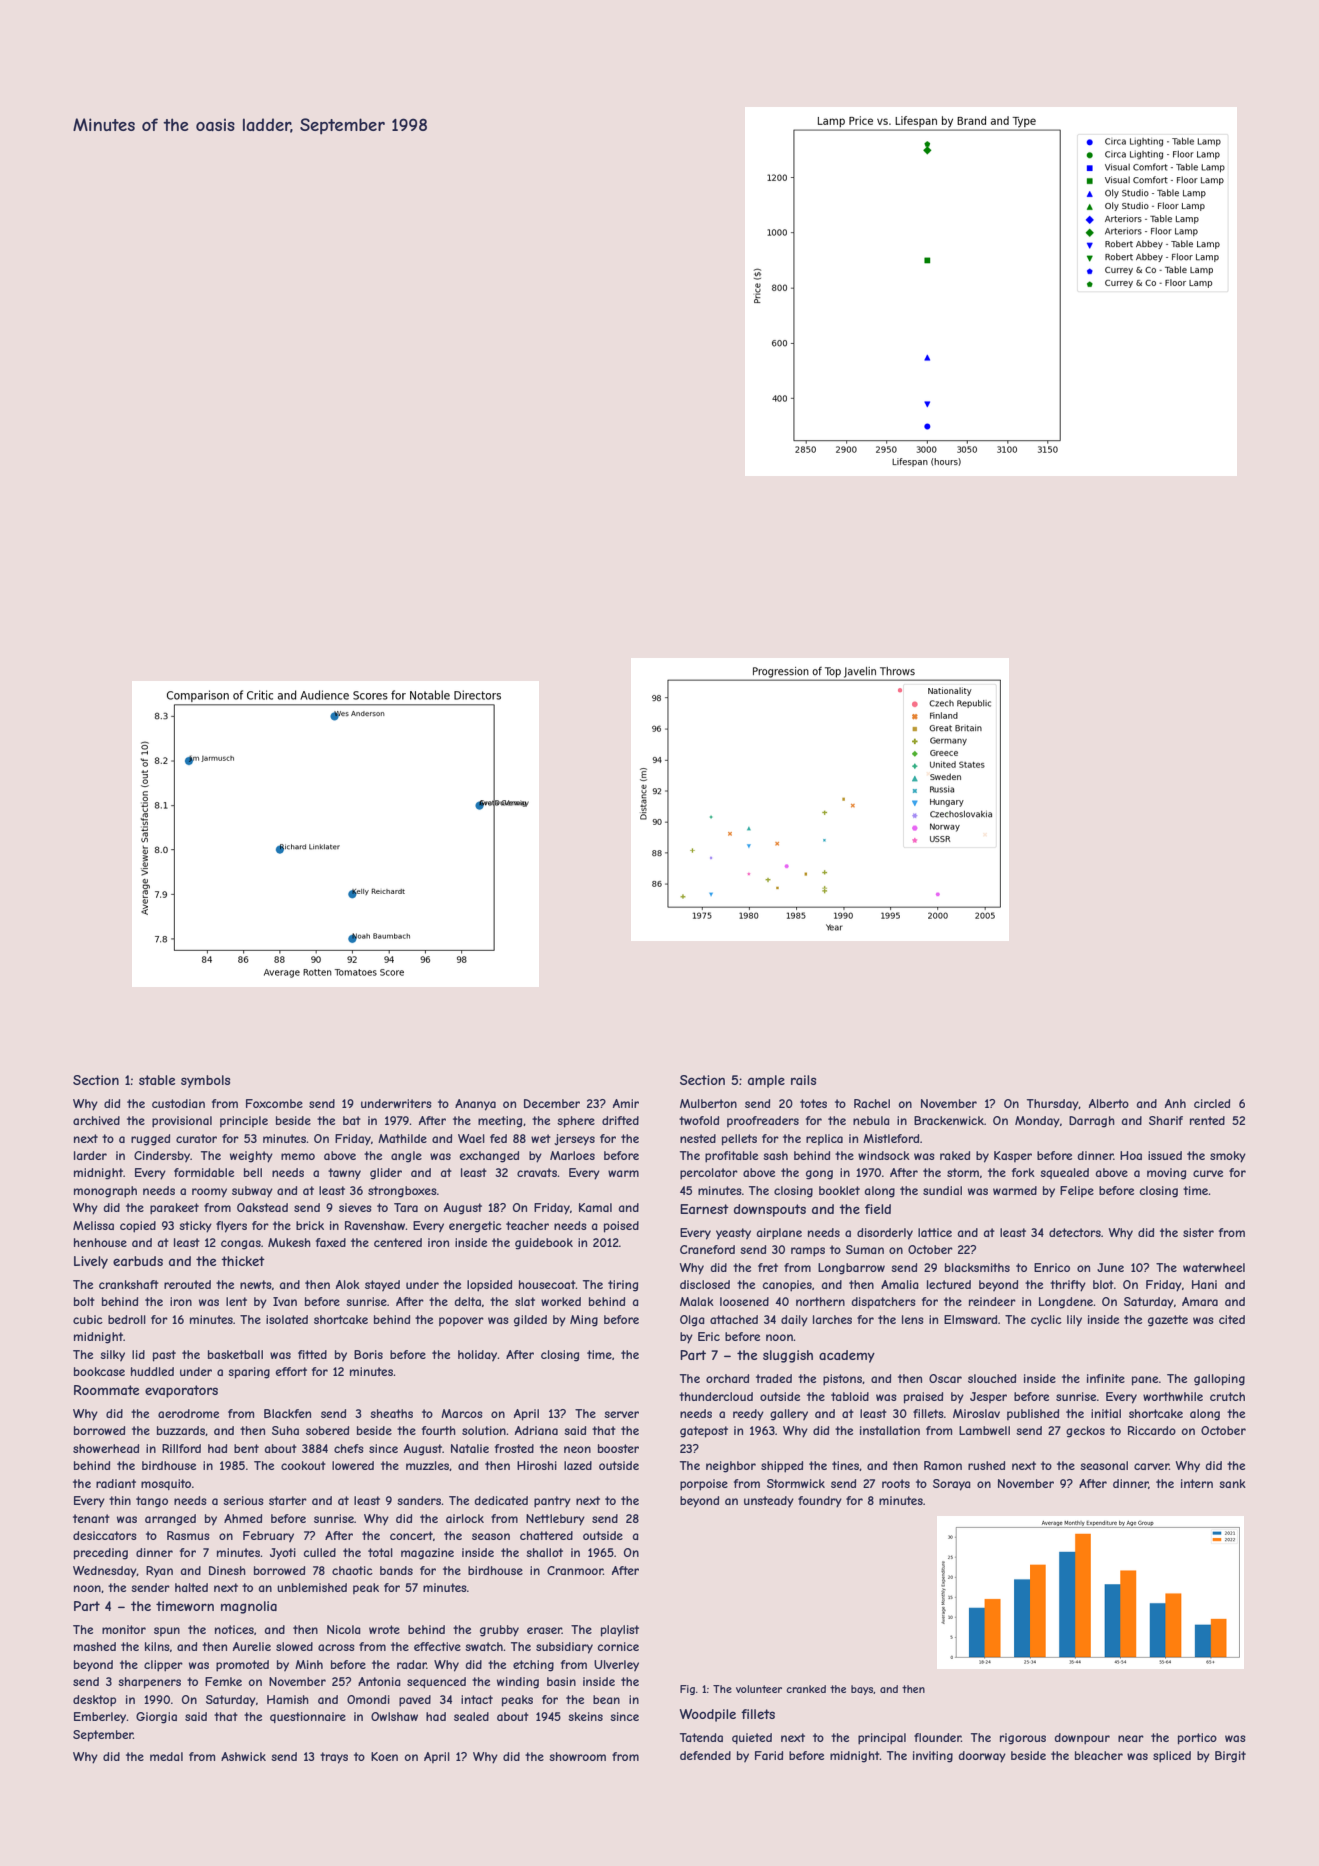 The image size is (1319, 1866). Describe the element at coordinates (748, 1415) in the screenshot. I see `reedy` at that location.
